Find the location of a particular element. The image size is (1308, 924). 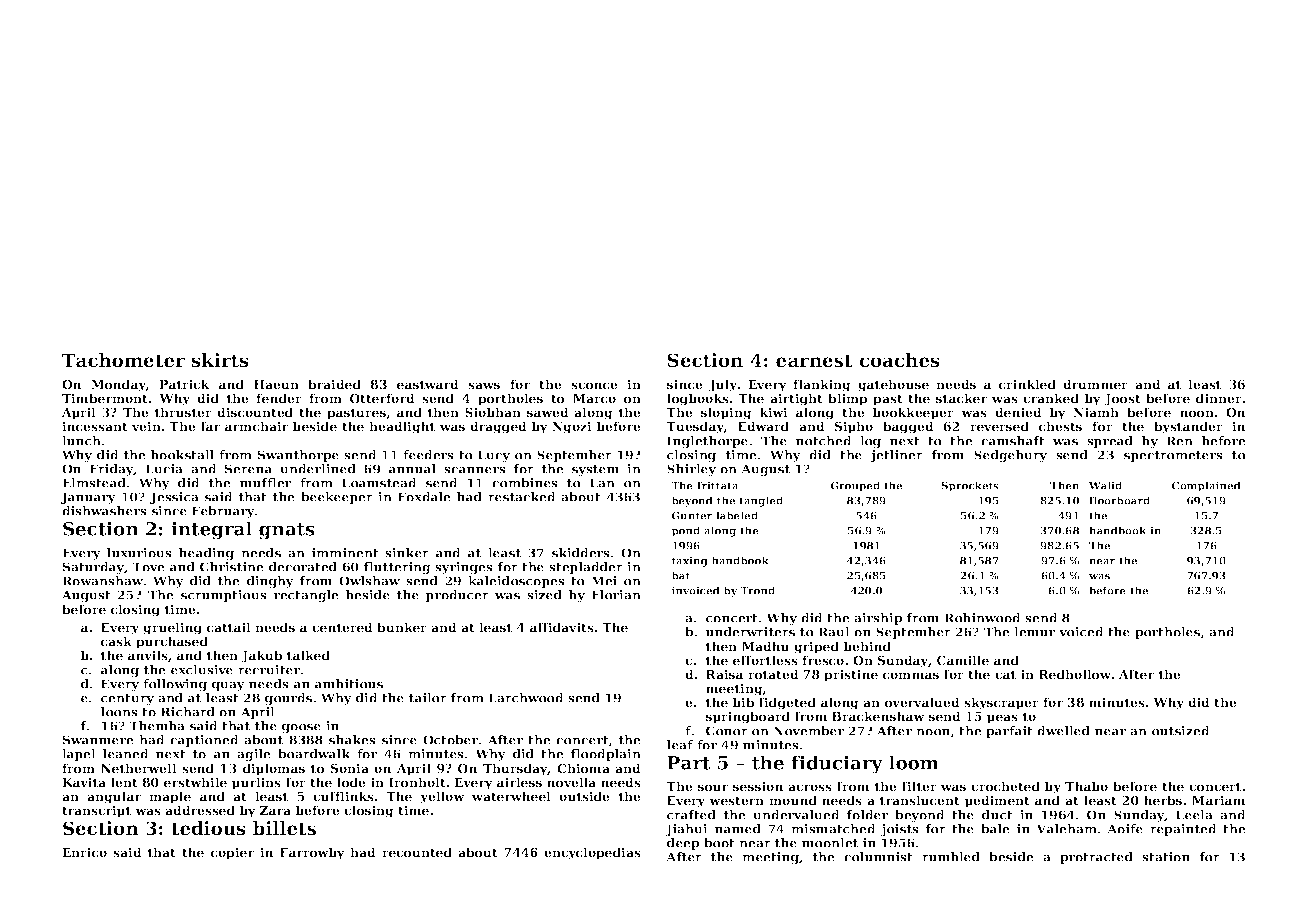

Tachometer is located at coordinates (123, 360).
